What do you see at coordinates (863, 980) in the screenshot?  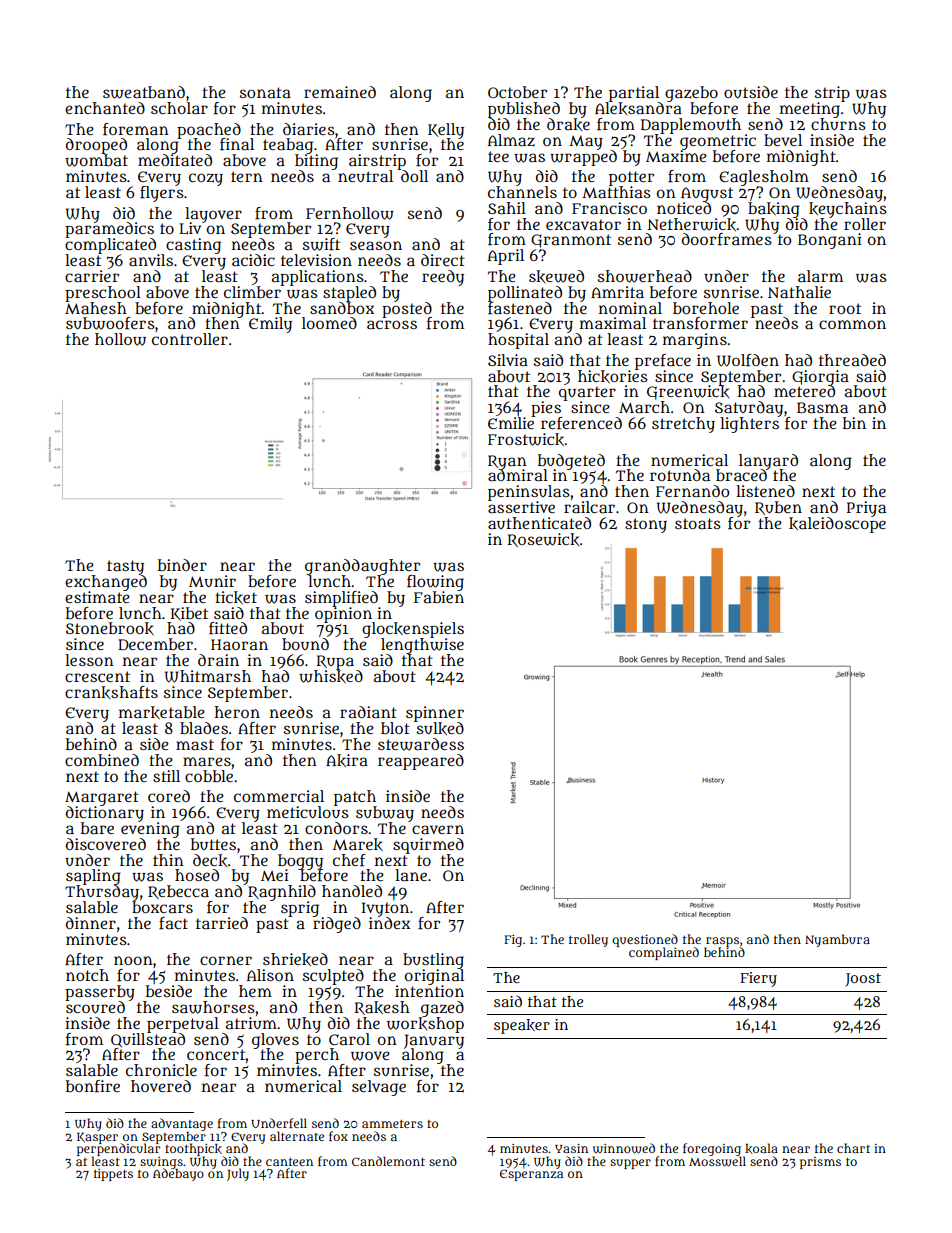 I see `Joost` at bounding box center [863, 980].
